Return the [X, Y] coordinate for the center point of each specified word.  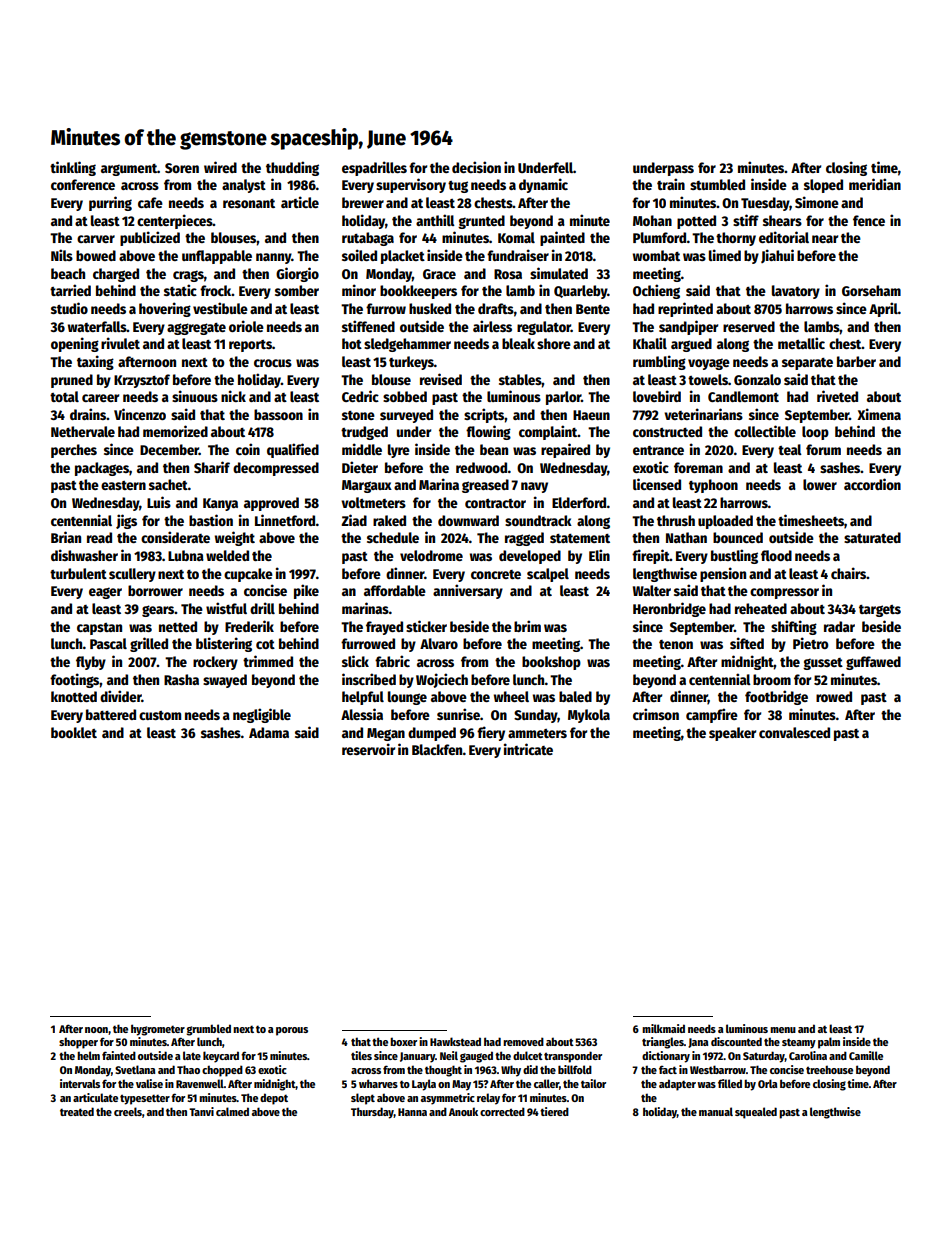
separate [807, 364]
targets [880, 611]
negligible [262, 715]
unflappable [217, 257]
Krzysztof [142, 381]
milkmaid [663, 1028]
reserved [749, 326]
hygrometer [158, 1030]
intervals [80, 1083]
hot [352, 343]
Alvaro [439, 643]
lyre [399, 451]
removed [523, 1041]
